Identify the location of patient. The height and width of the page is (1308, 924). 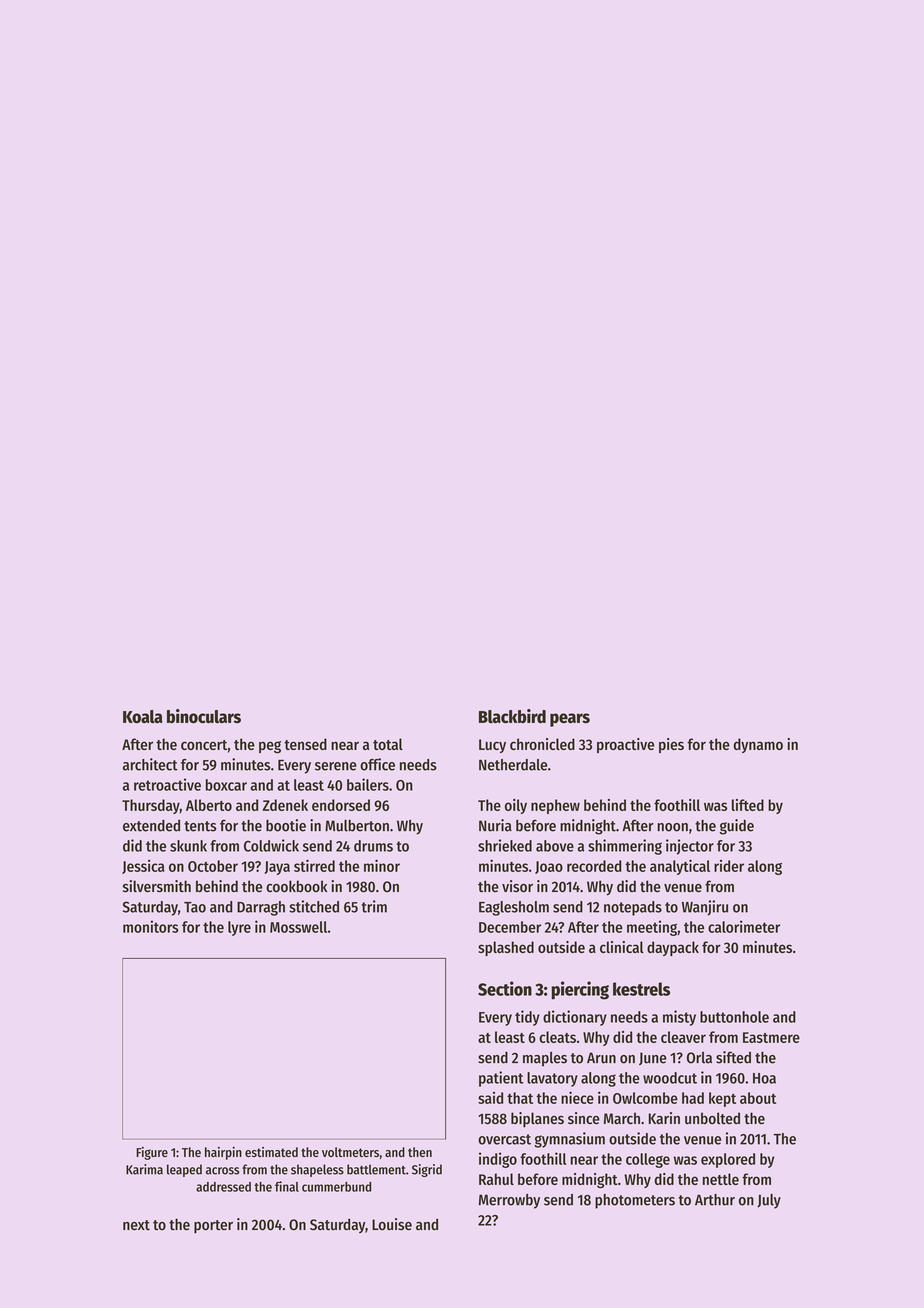
(501, 1079).
